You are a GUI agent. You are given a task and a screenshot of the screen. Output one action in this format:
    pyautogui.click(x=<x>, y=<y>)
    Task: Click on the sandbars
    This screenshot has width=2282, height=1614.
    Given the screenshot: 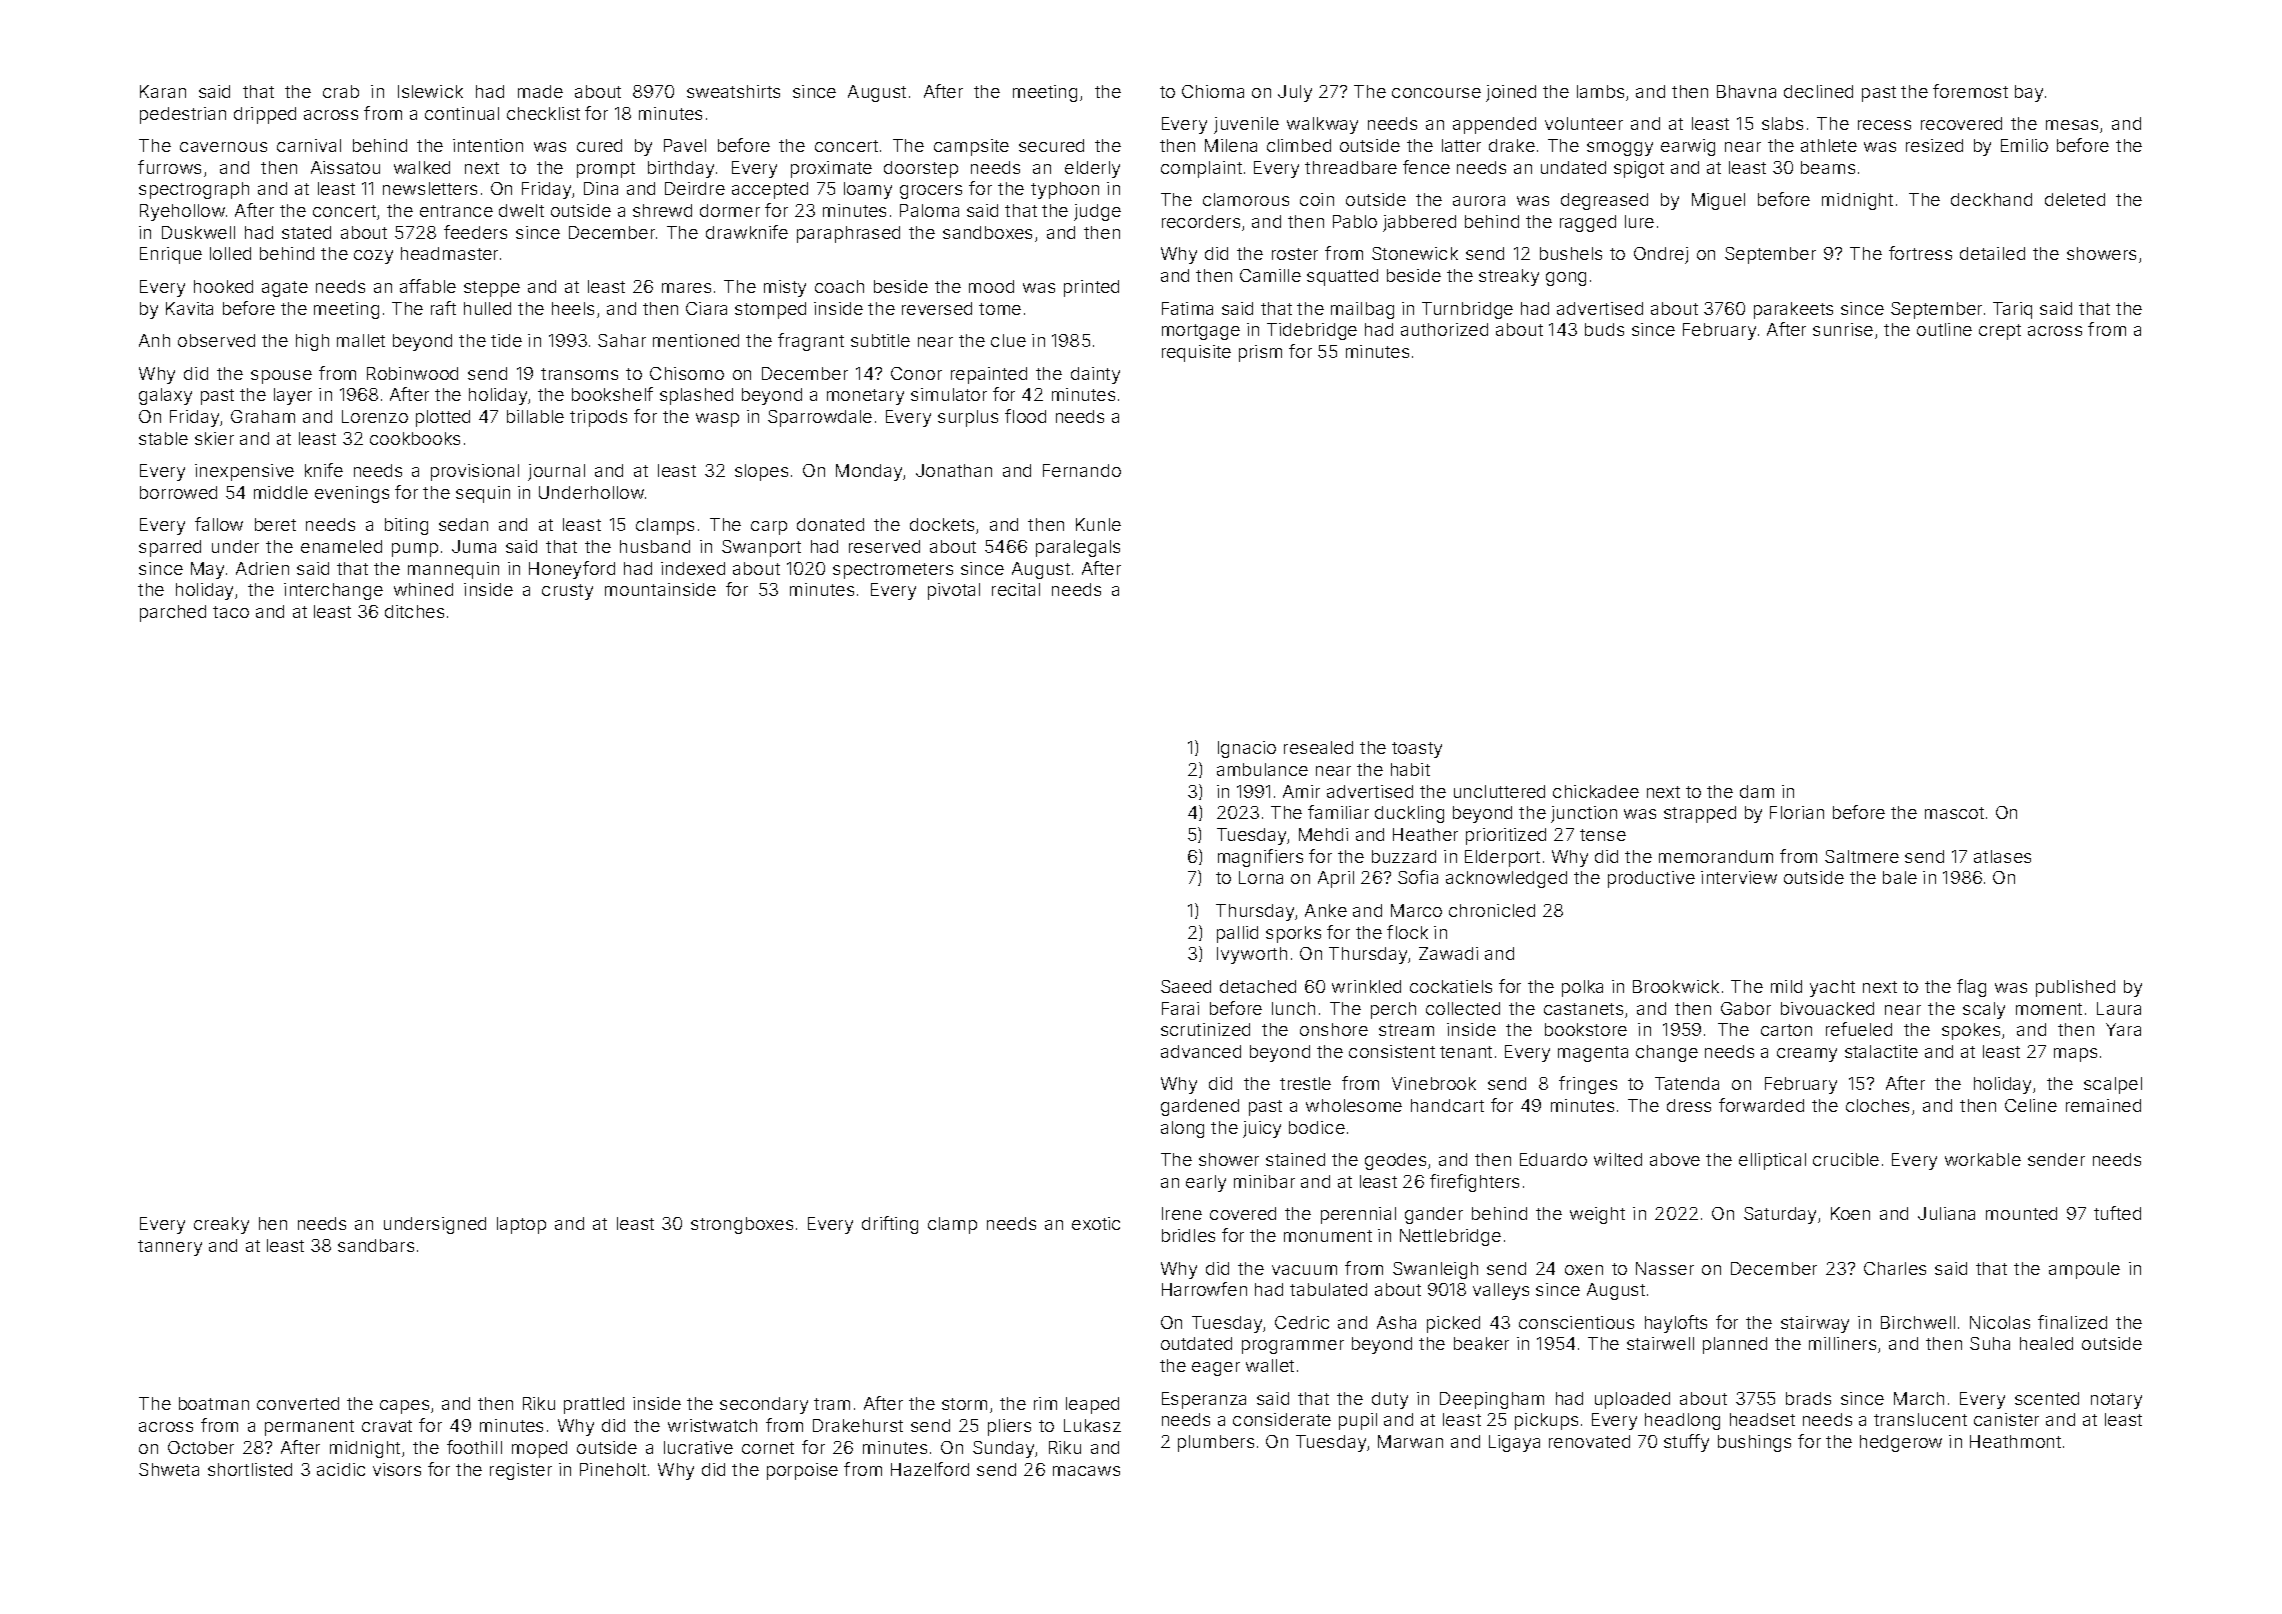 What is the action you would take?
    pyautogui.click(x=376, y=1245)
